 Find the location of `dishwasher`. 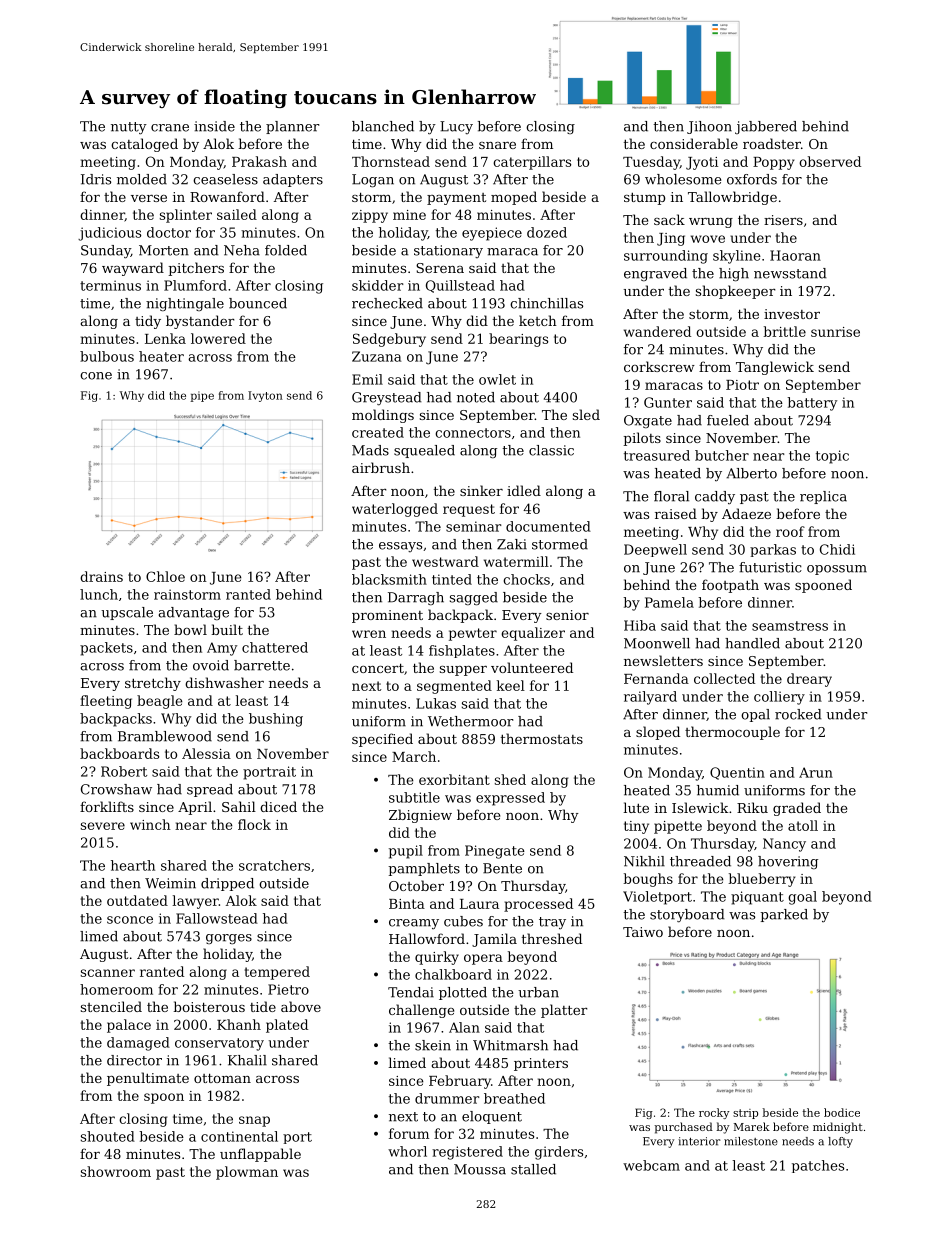

dishwasher is located at coordinates (224, 682).
